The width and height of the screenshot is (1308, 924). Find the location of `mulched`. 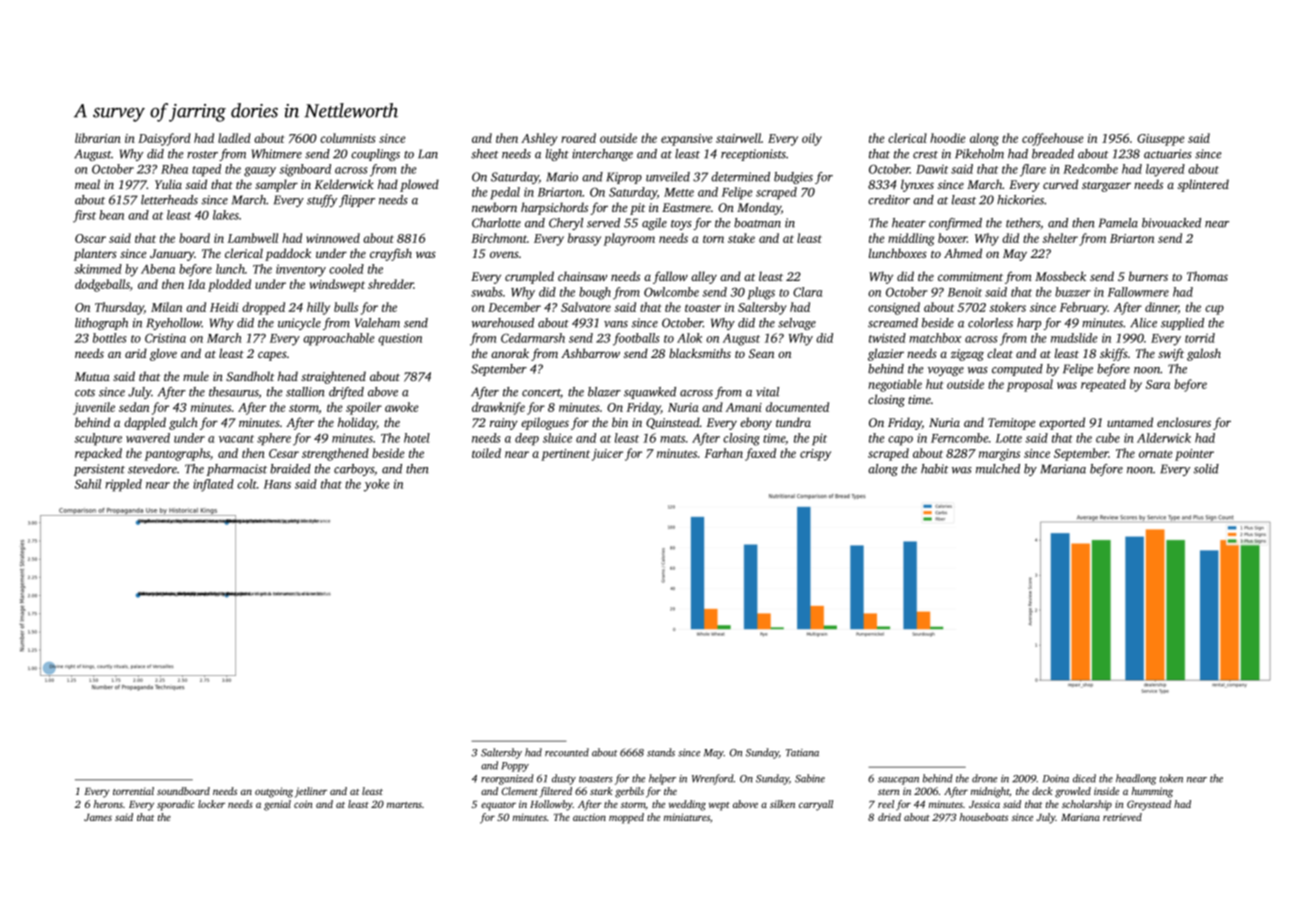

mulched is located at coordinates (998, 469).
